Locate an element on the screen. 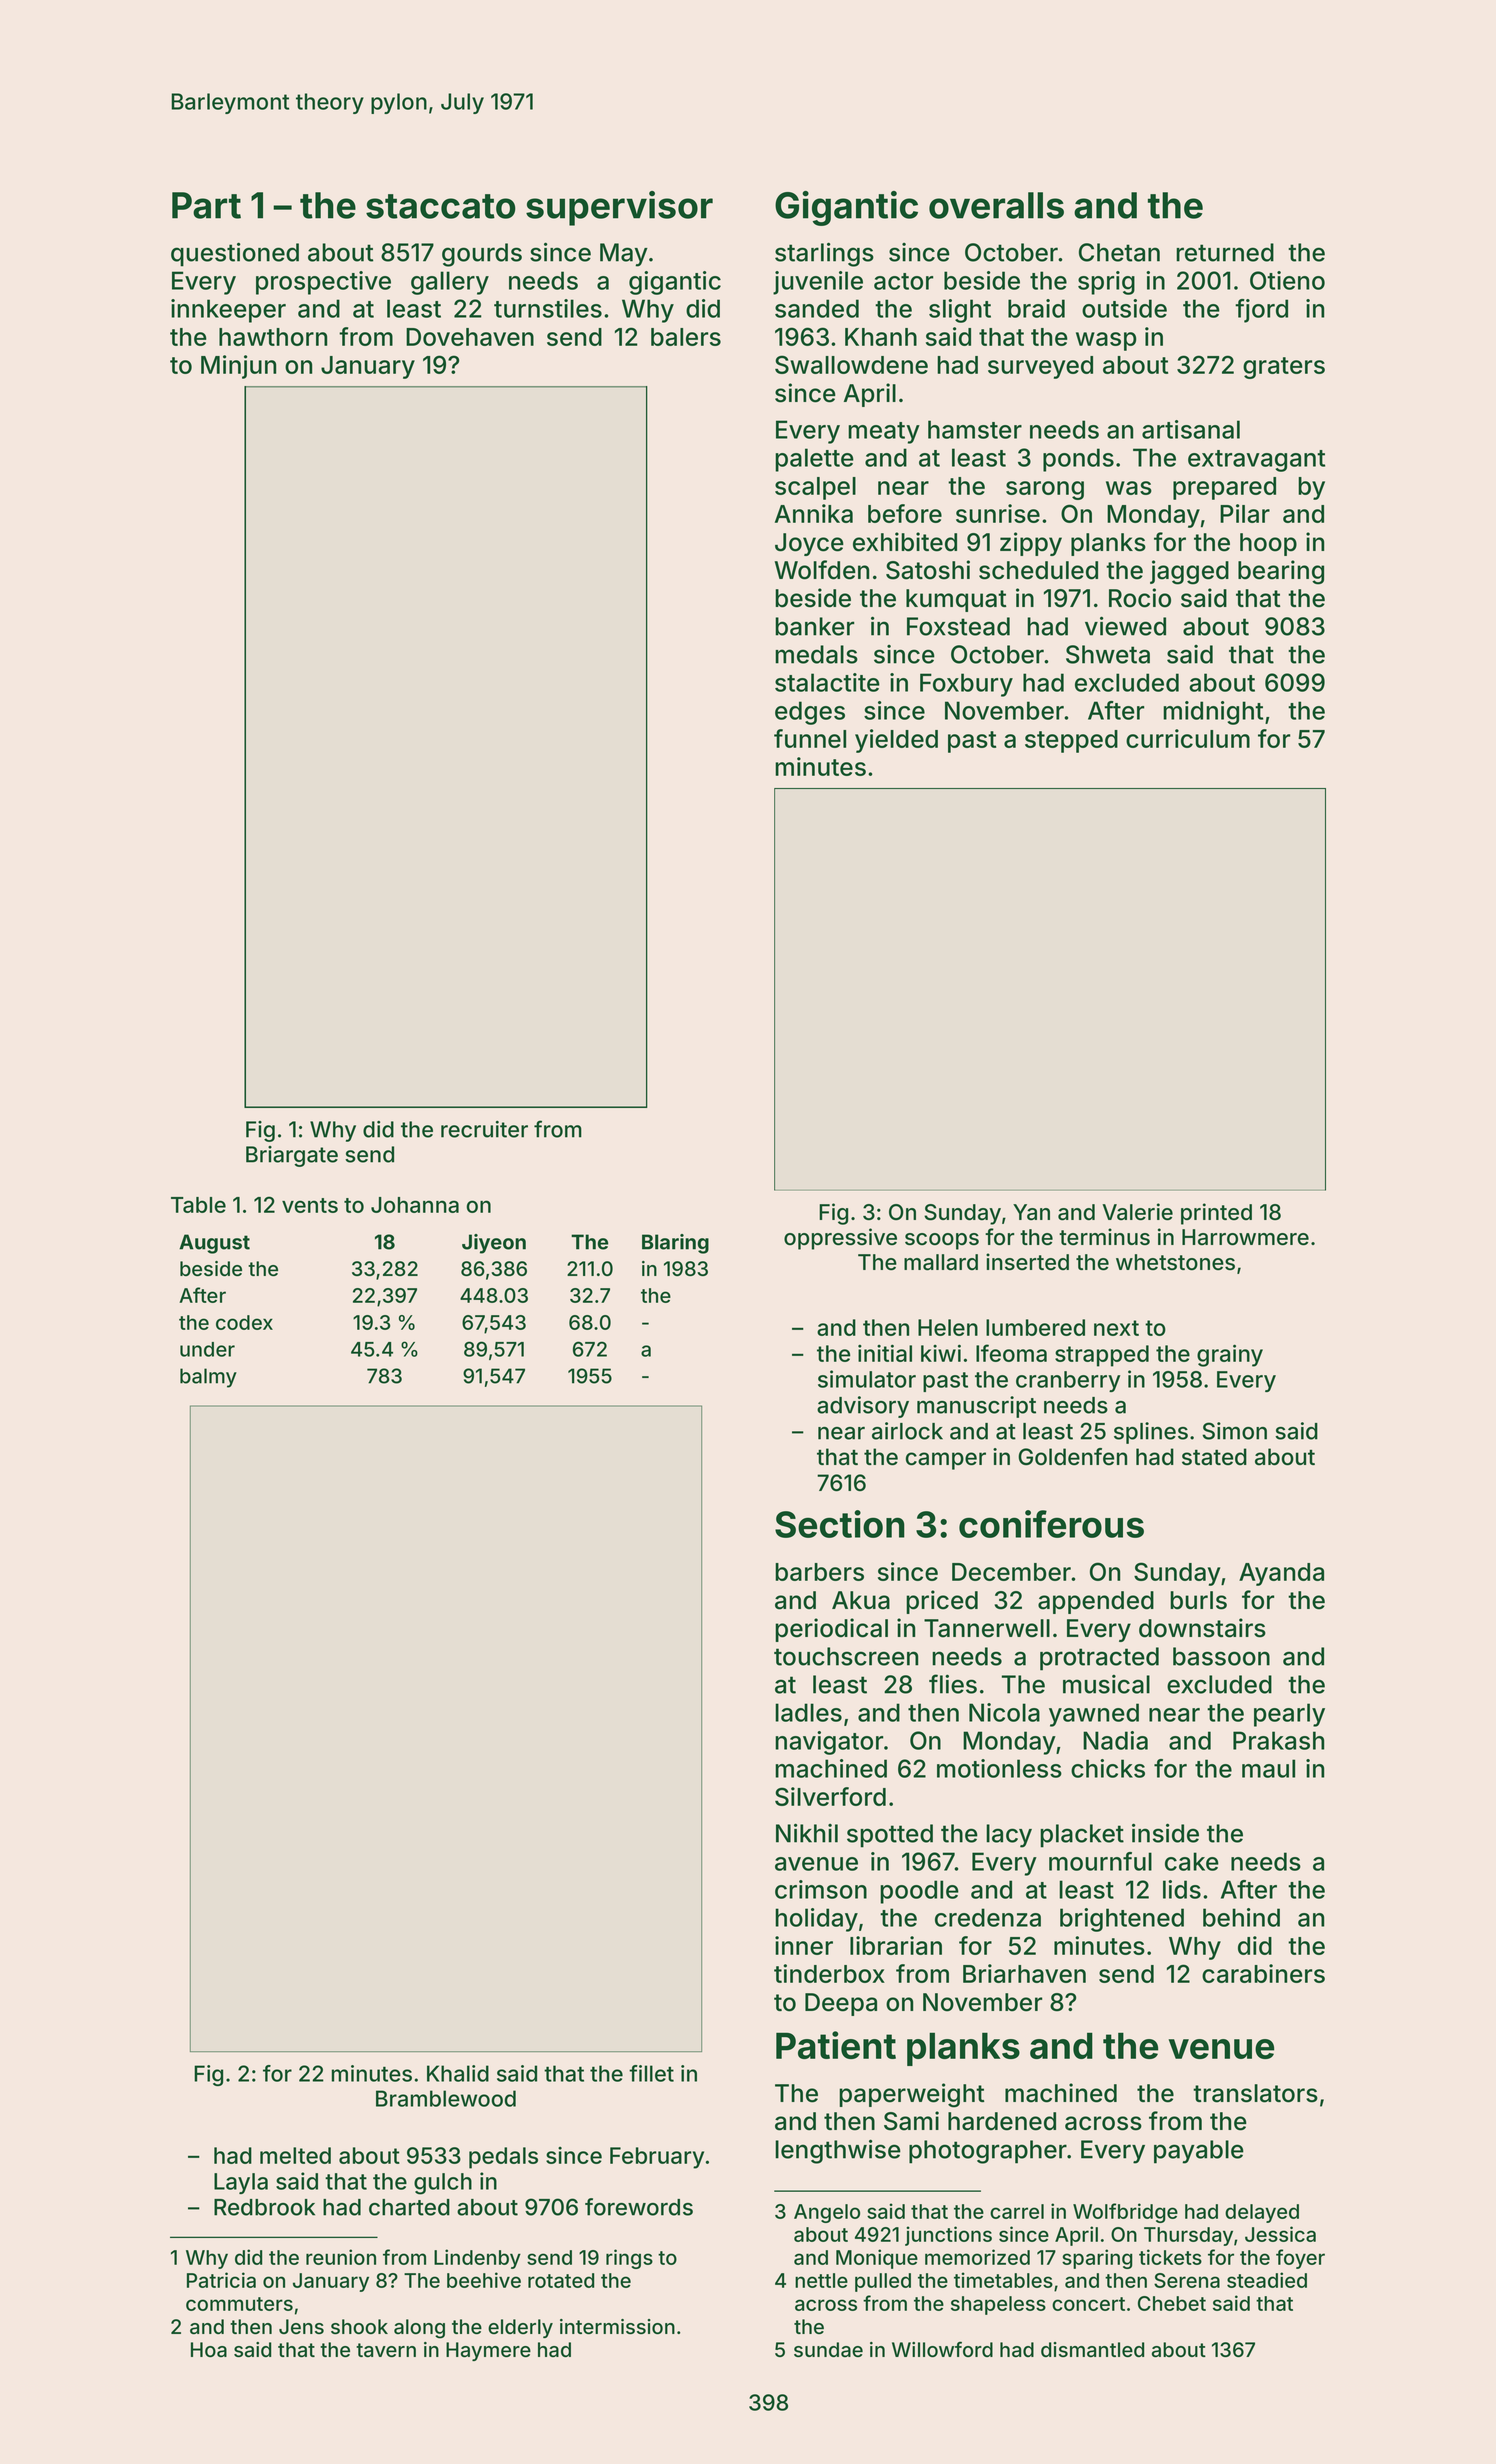  banker is located at coordinates (814, 626).
